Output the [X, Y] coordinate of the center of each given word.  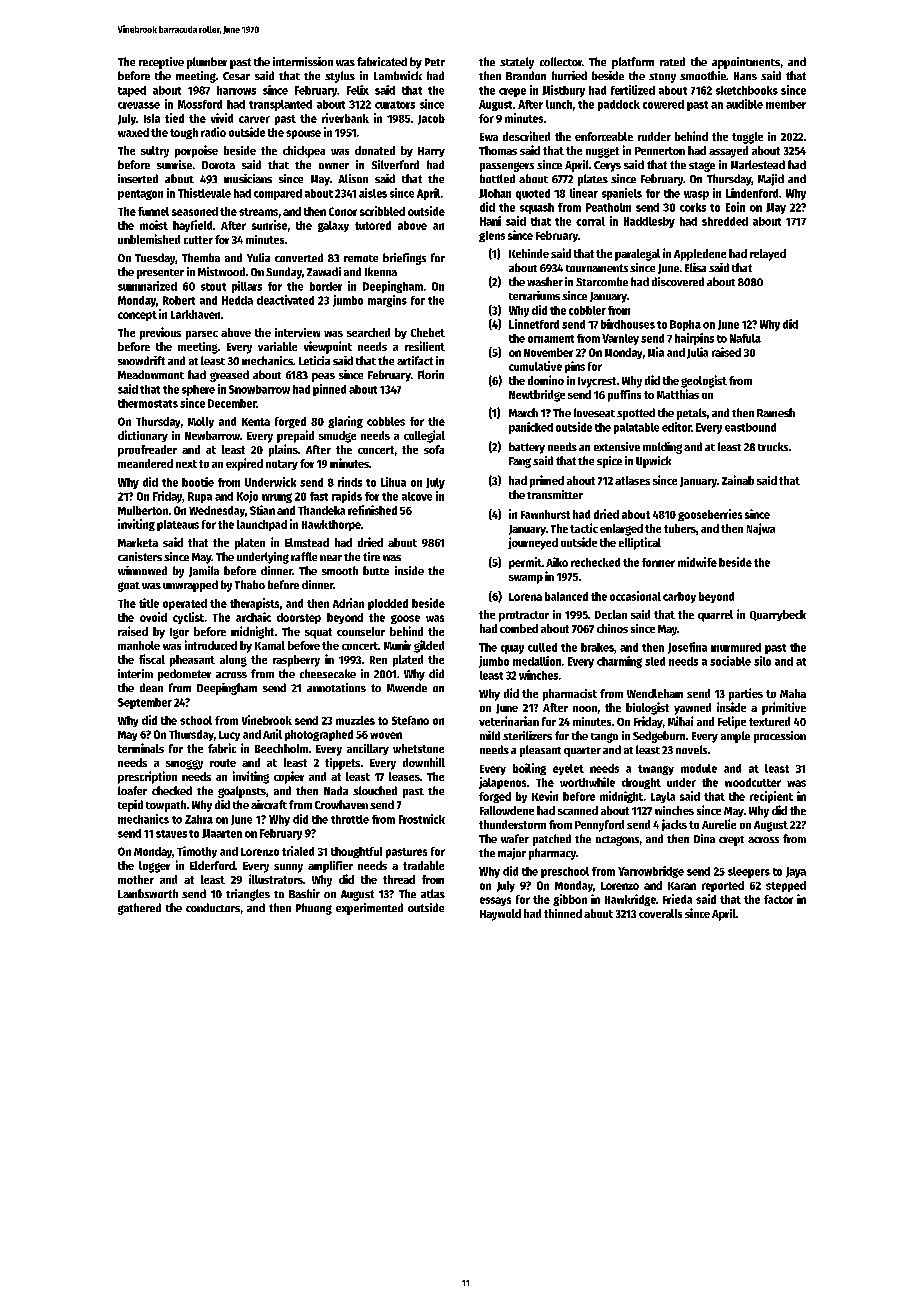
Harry [431, 152]
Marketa [138, 542]
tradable [423, 865]
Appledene [700, 255]
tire [371, 556]
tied [174, 118]
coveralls [660, 913]
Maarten [222, 833]
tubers [680, 528]
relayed [768, 255]
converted [299, 257]
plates [593, 180]
